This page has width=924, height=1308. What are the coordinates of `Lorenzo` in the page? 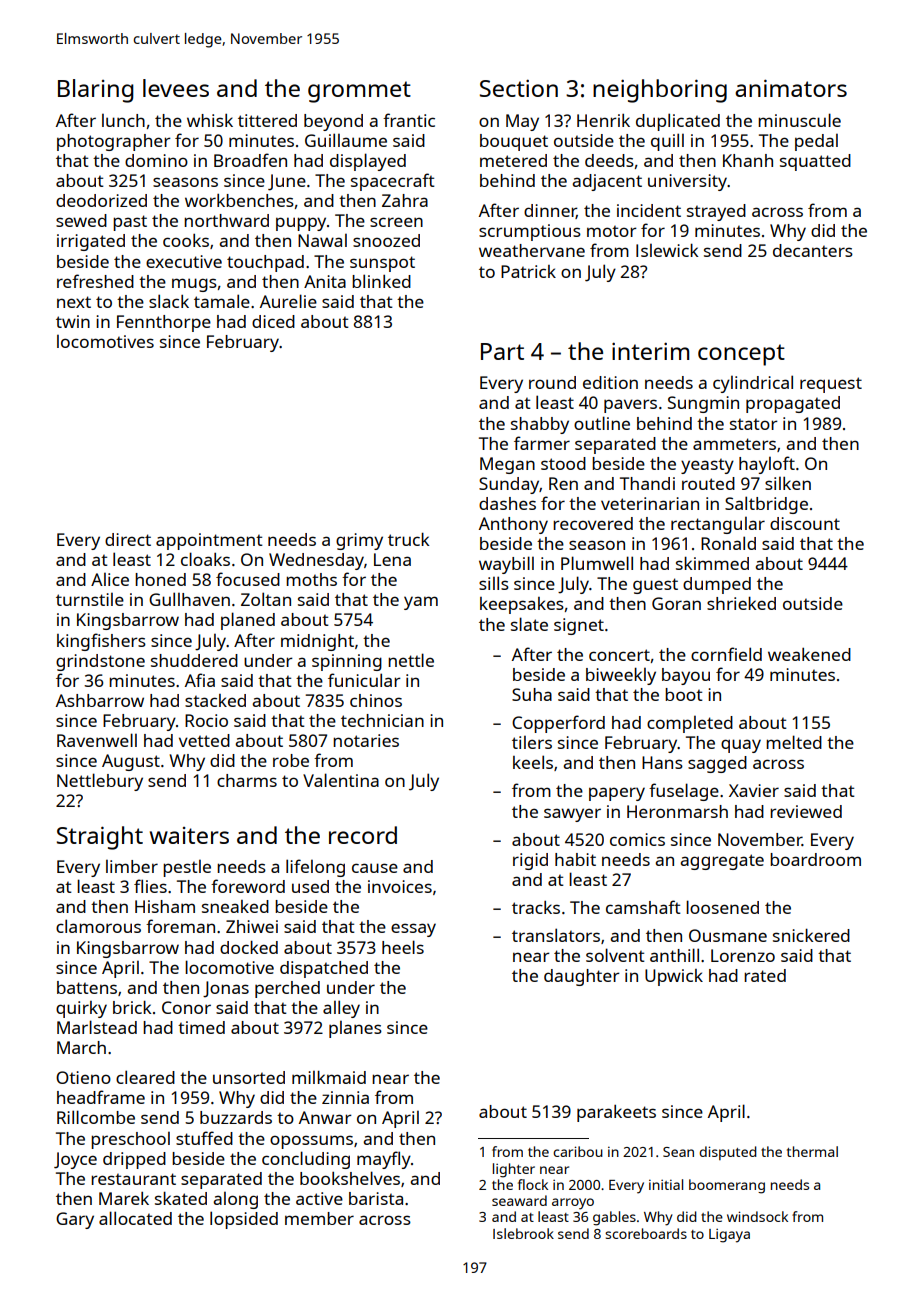 It's located at (743, 955).
